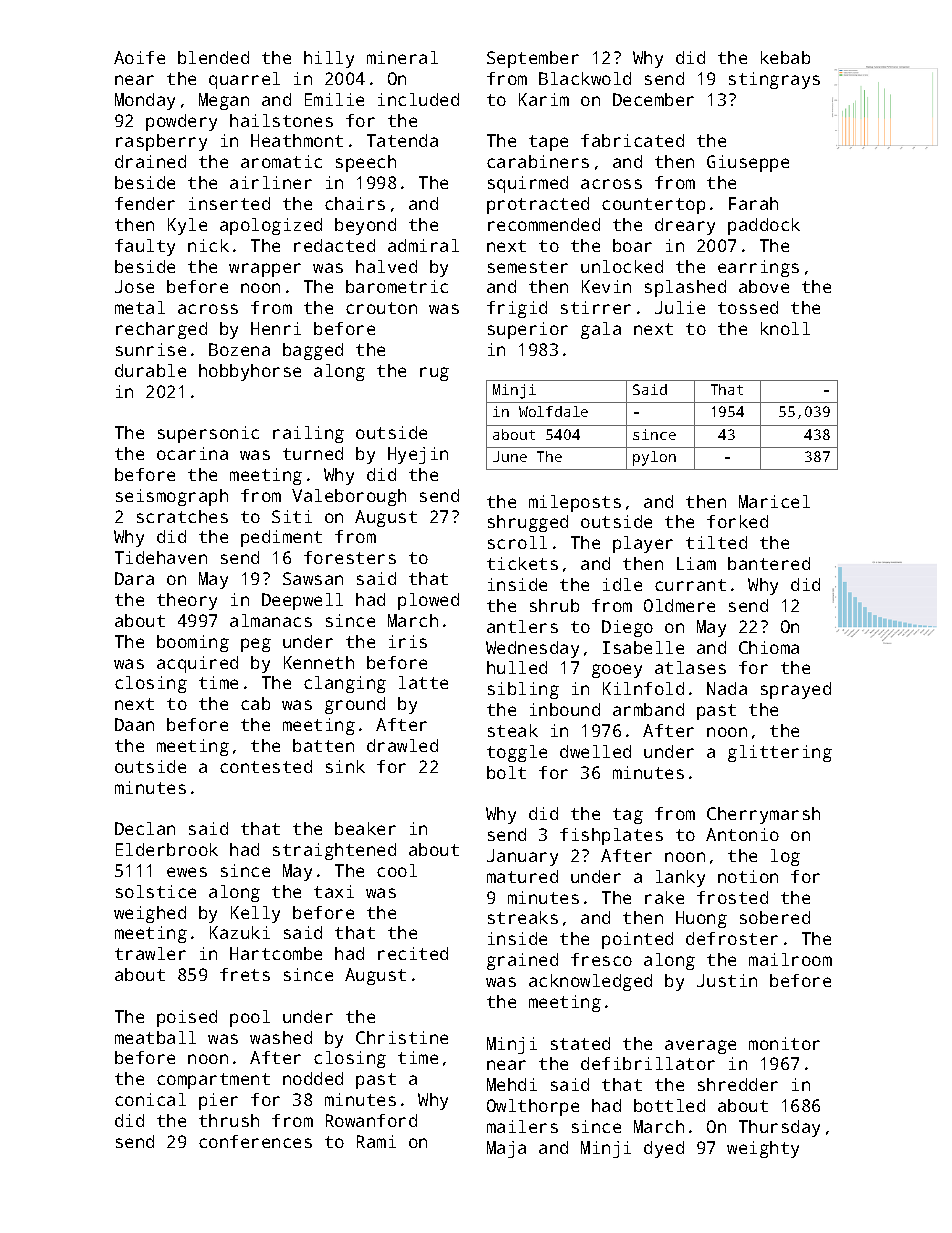 The image size is (952, 1233). I want to click on average, so click(700, 1047).
